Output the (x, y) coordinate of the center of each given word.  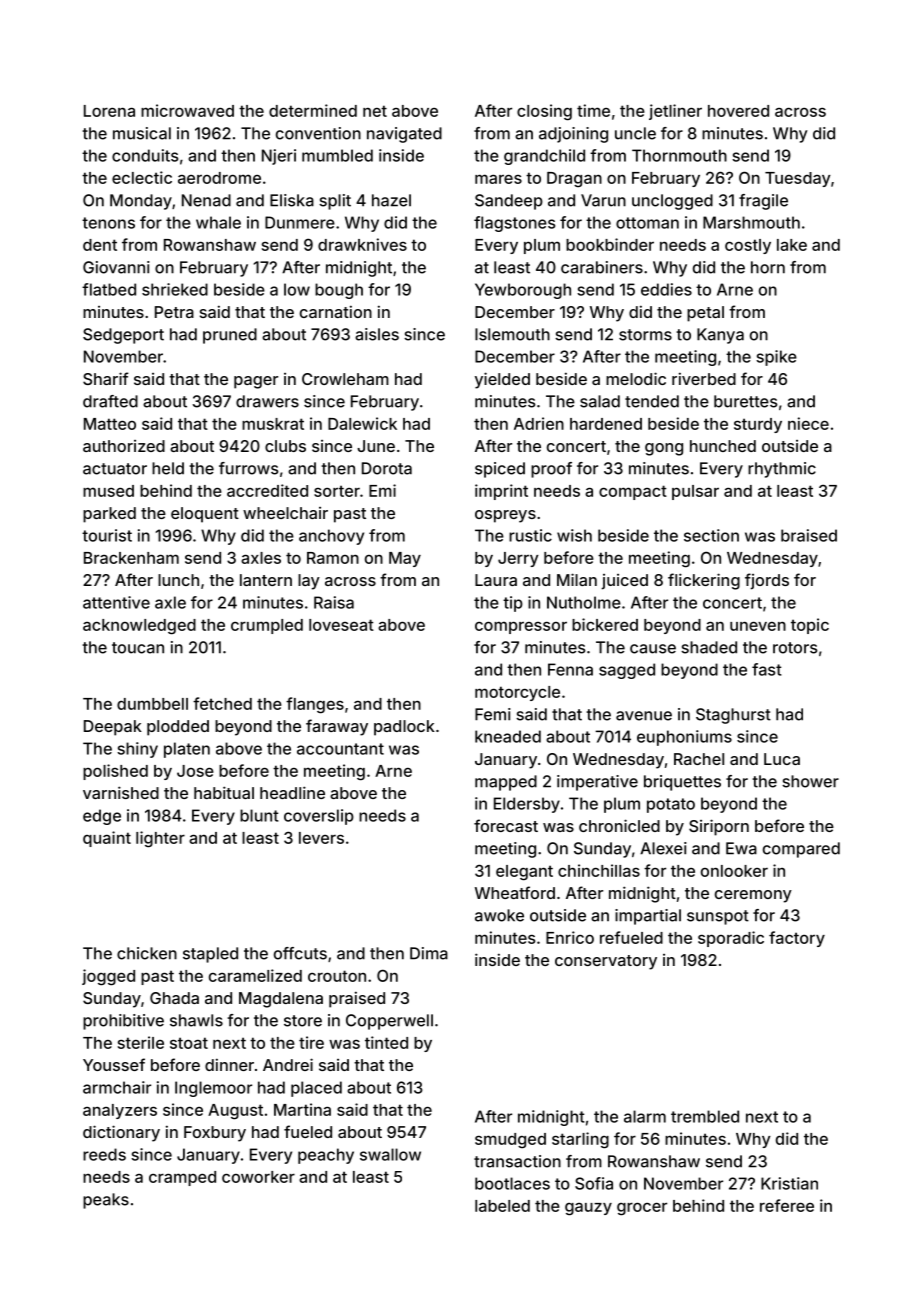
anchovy (331, 537)
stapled (210, 955)
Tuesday (798, 179)
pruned (230, 336)
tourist (107, 535)
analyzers (120, 1111)
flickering (704, 581)
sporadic (731, 939)
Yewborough (523, 291)
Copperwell (389, 1022)
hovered (738, 111)
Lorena (109, 111)
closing (544, 112)
